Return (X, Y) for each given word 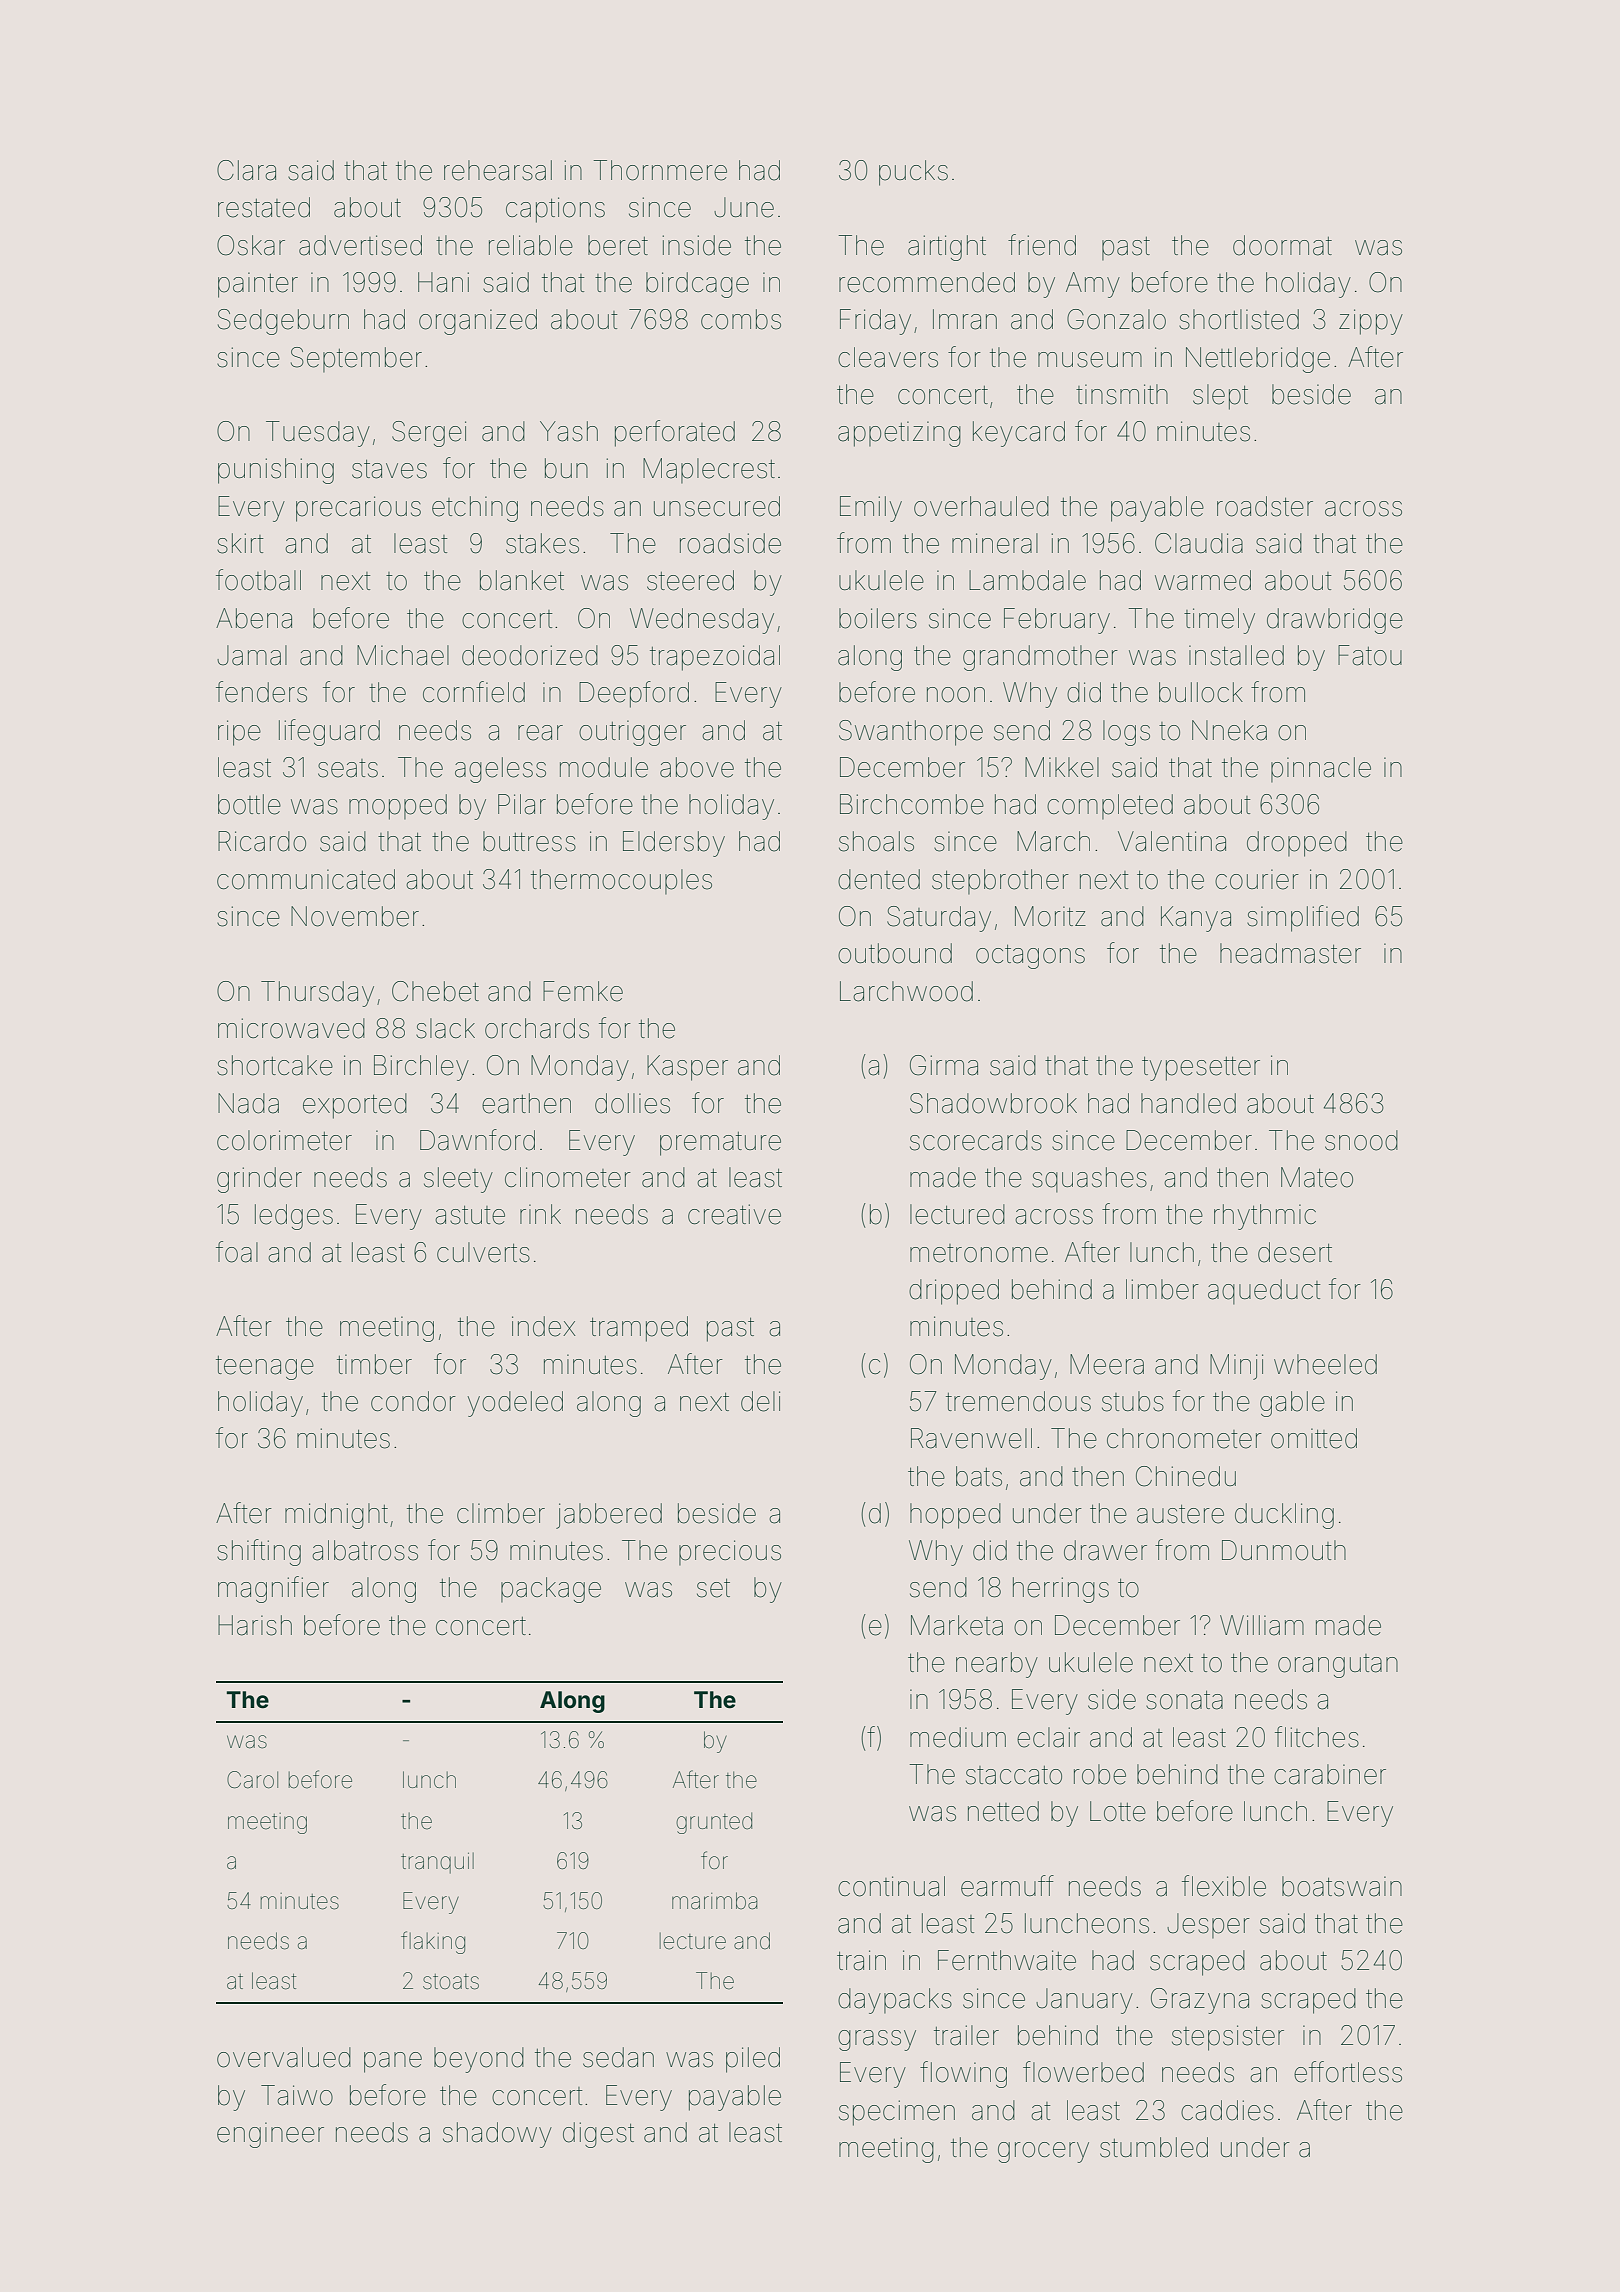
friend (1042, 245)
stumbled (1154, 2147)
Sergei (429, 434)
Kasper (687, 1068)
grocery (1043, 2152)
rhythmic (1265, 1217)
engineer (270, 2135)
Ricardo (262, 841)
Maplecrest (709, 470)
